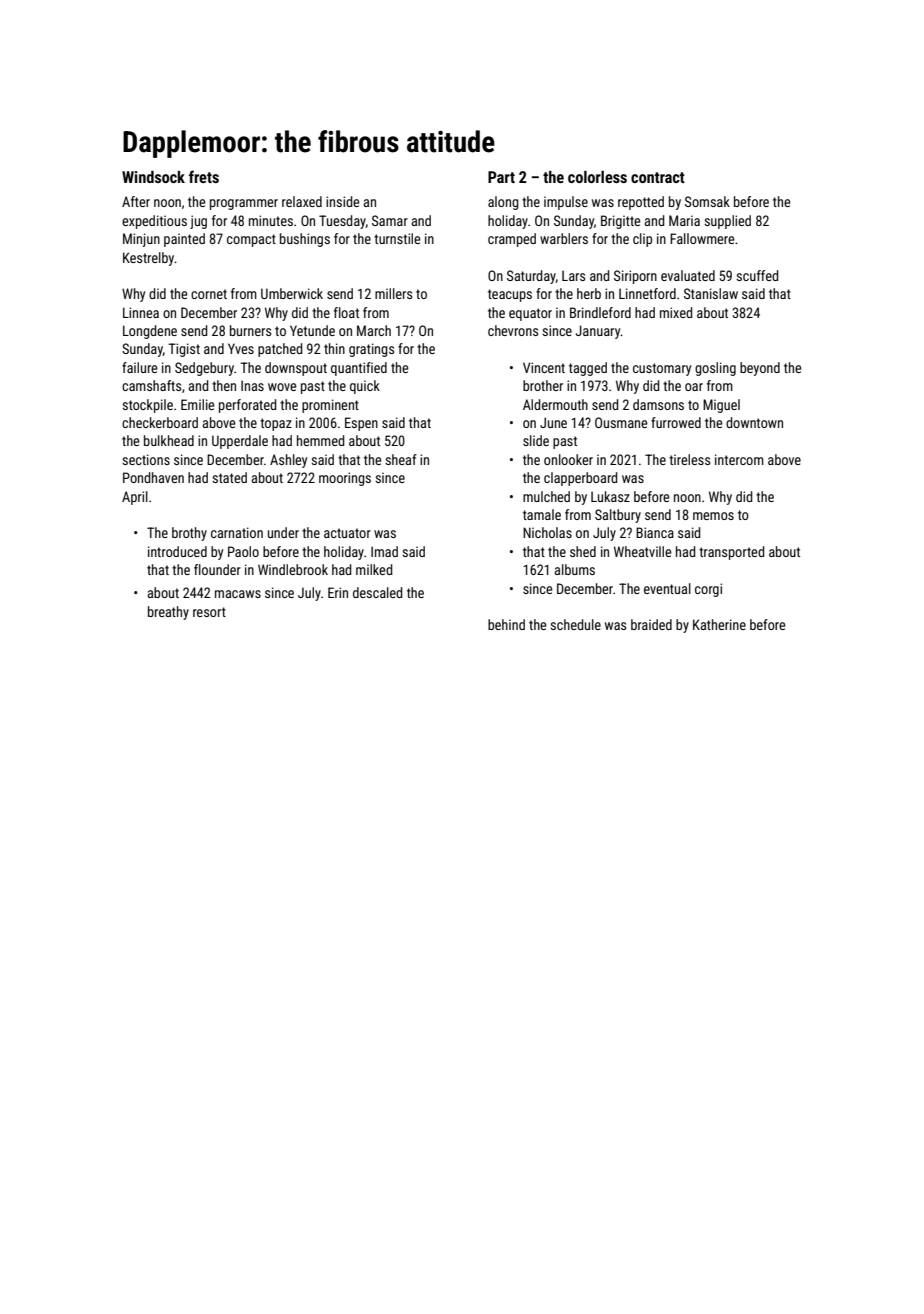  I want to click on topaz, so click(276, 424).
